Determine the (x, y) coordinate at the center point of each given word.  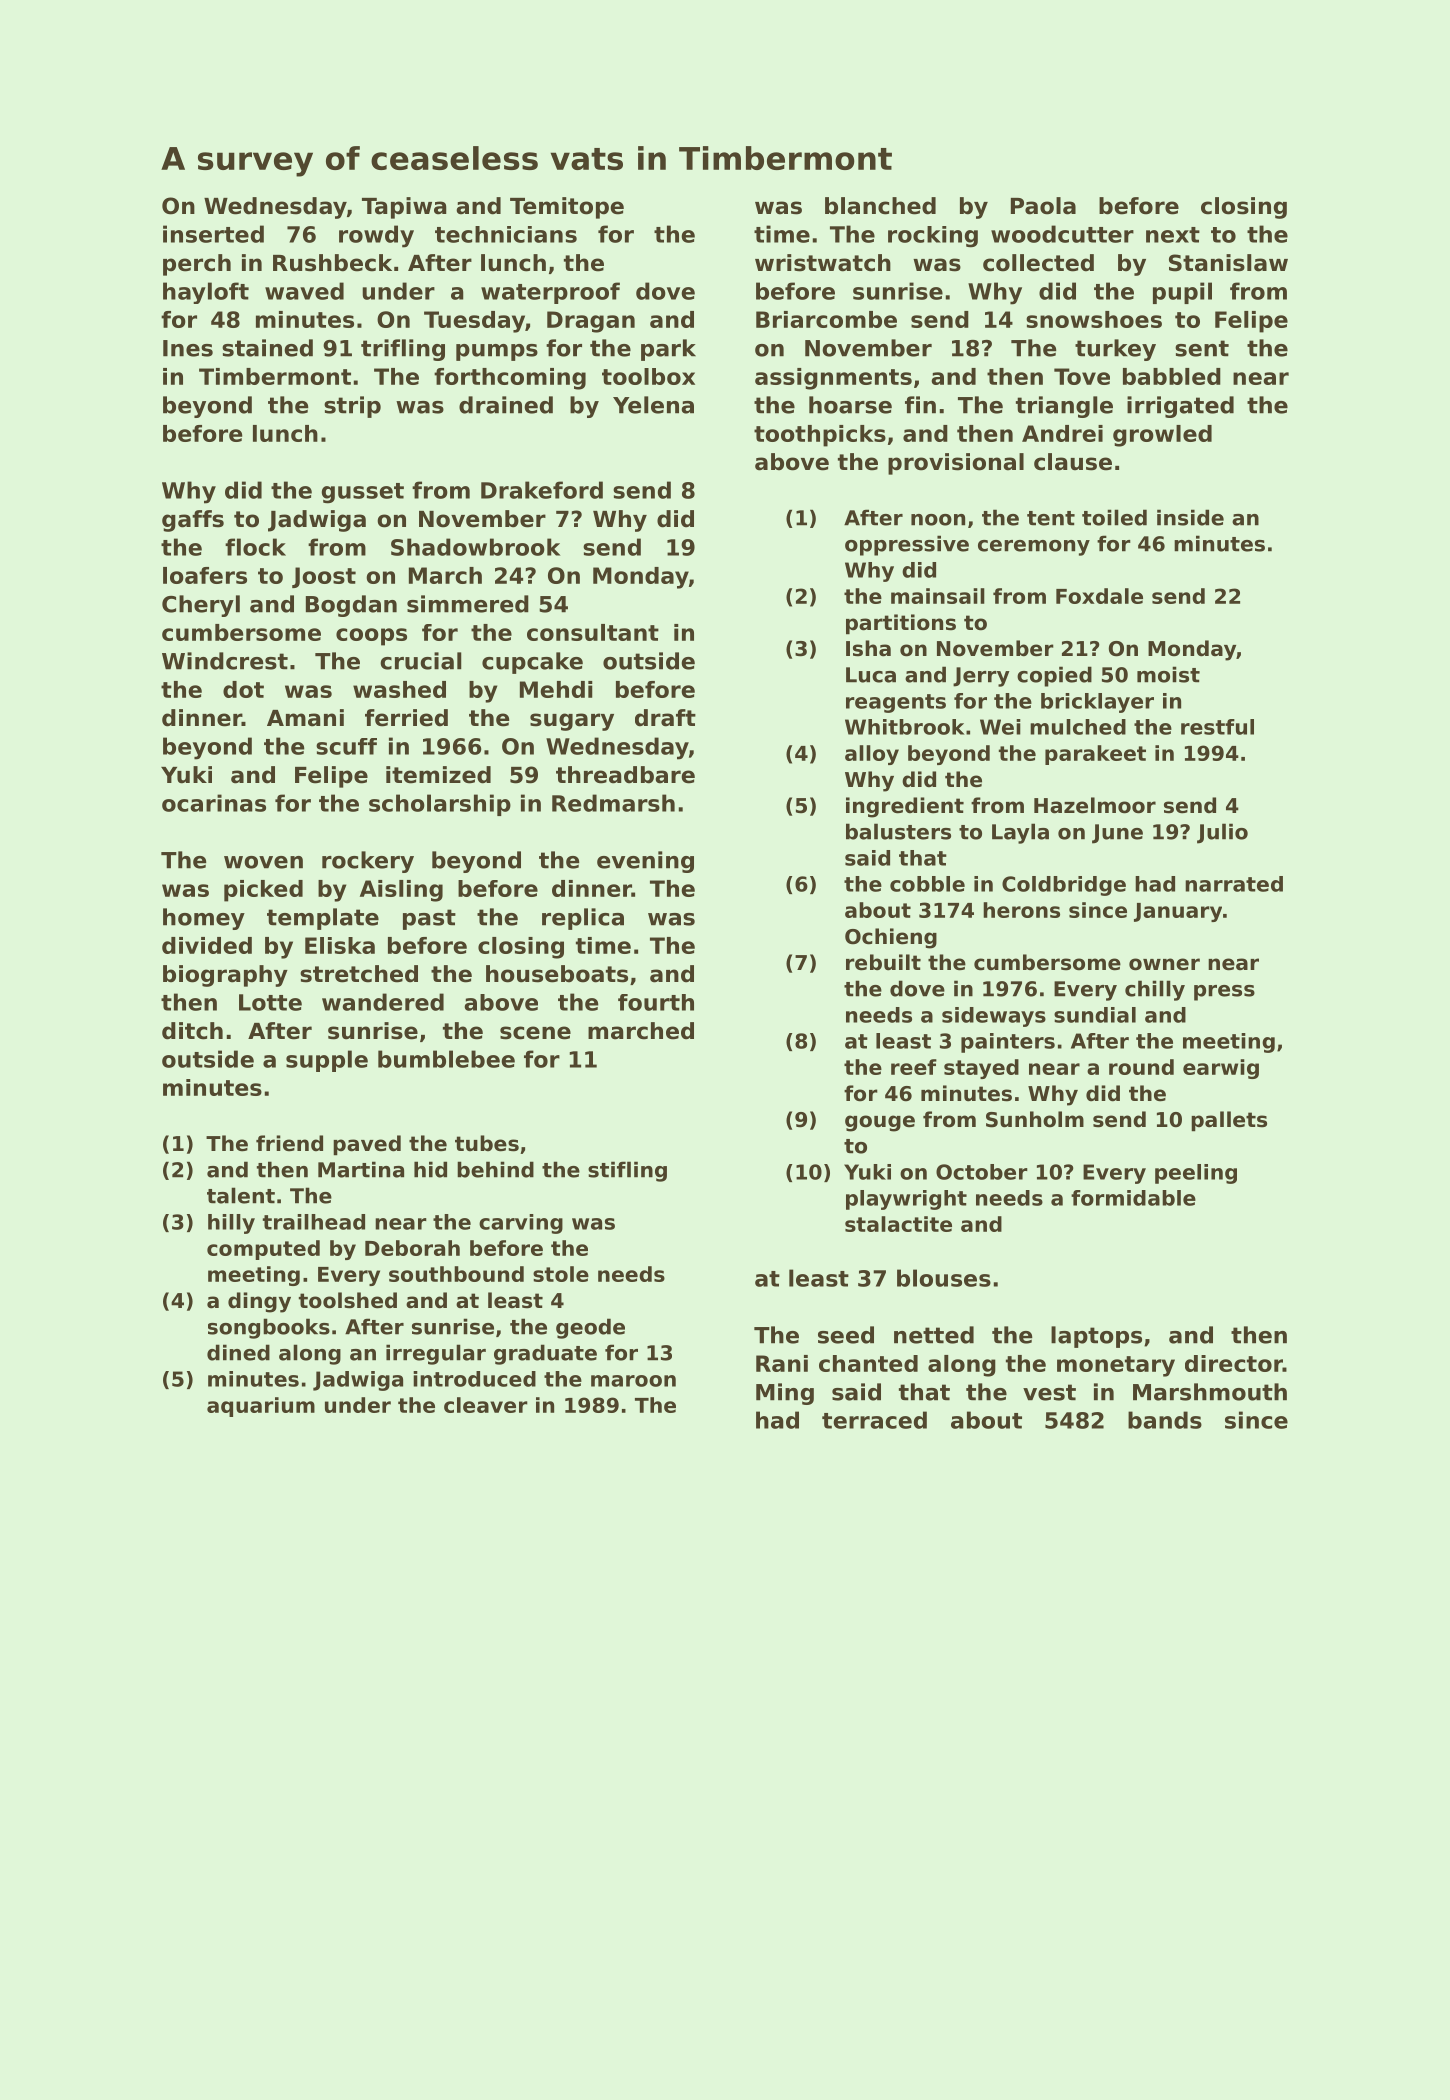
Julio (1222, 833)
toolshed (348, 1300)
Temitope (567, 208)
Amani (305, 718)
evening (645, 862)
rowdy (376, 236)
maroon (633, 1381)
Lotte (270, 1002)
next (1173, 235)
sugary (572, 722)
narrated (1234, 884)
